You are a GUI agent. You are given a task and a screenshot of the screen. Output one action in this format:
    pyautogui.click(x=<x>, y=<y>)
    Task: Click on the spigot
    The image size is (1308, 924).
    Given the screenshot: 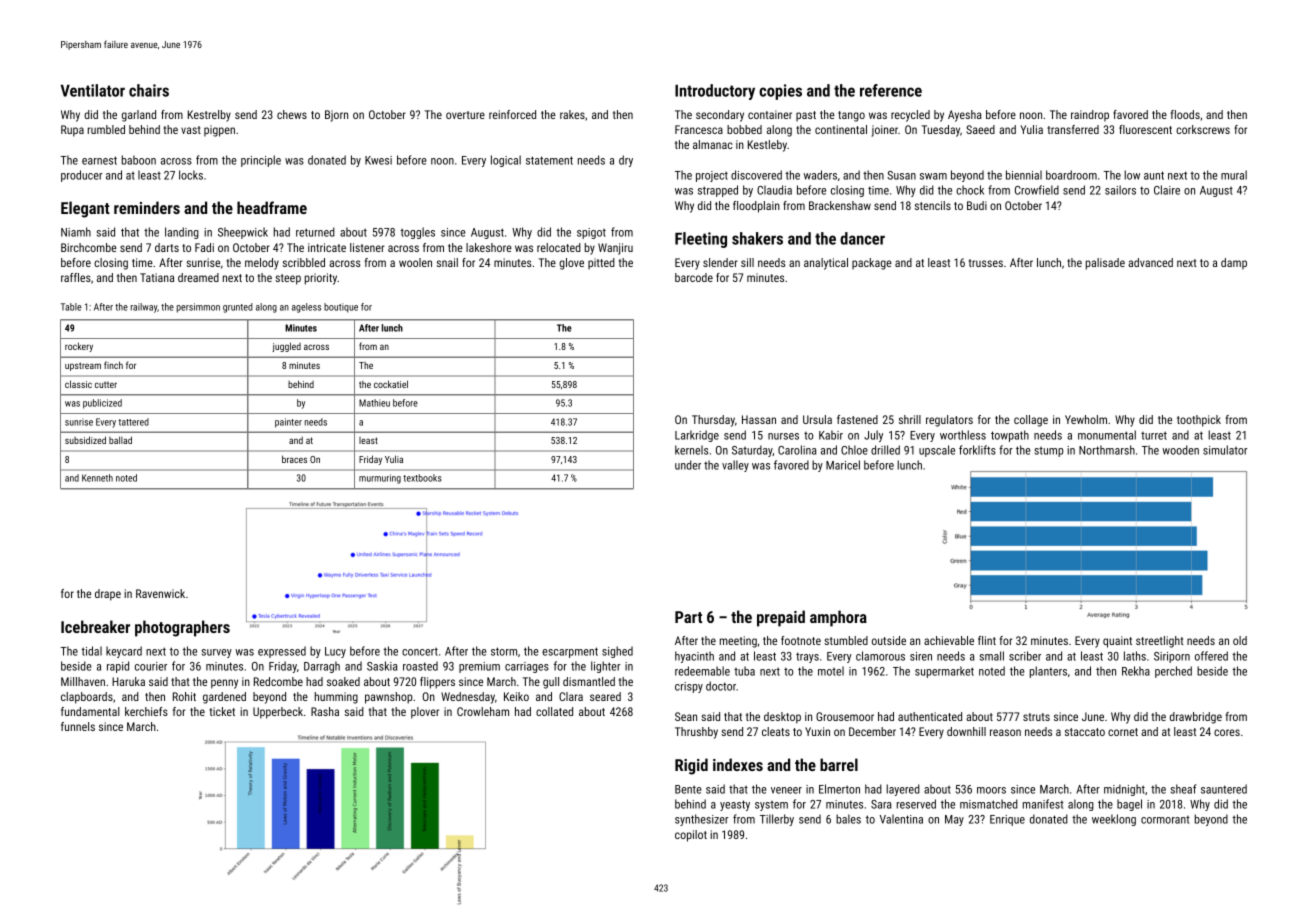 What is the action you would take?
    pyautogui.click(x=591, y=233)
